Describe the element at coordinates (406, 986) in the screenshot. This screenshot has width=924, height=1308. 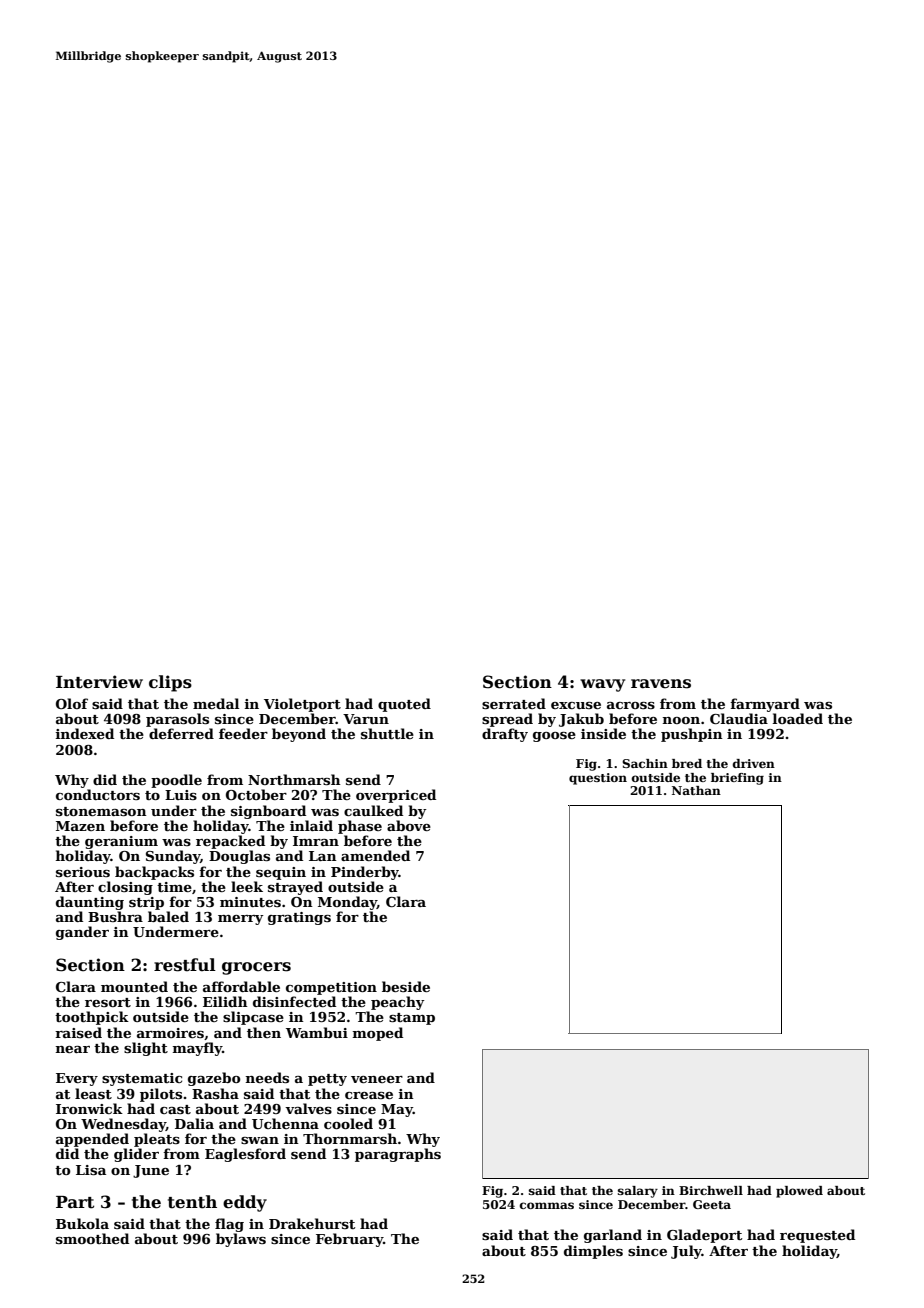
I see `beside` at that location.
